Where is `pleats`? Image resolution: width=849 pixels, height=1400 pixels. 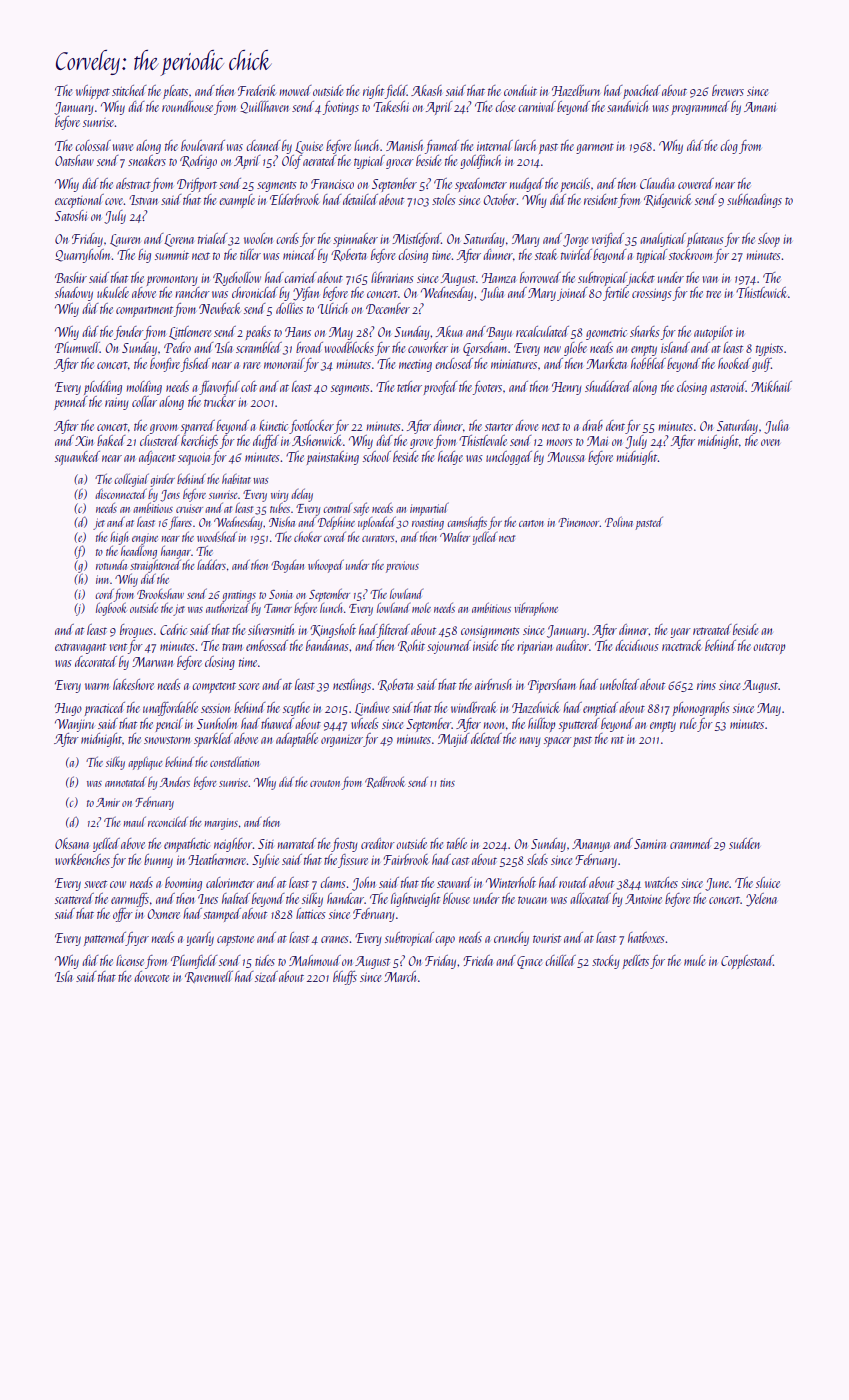 pleats is located at coordinates (175, 92).
